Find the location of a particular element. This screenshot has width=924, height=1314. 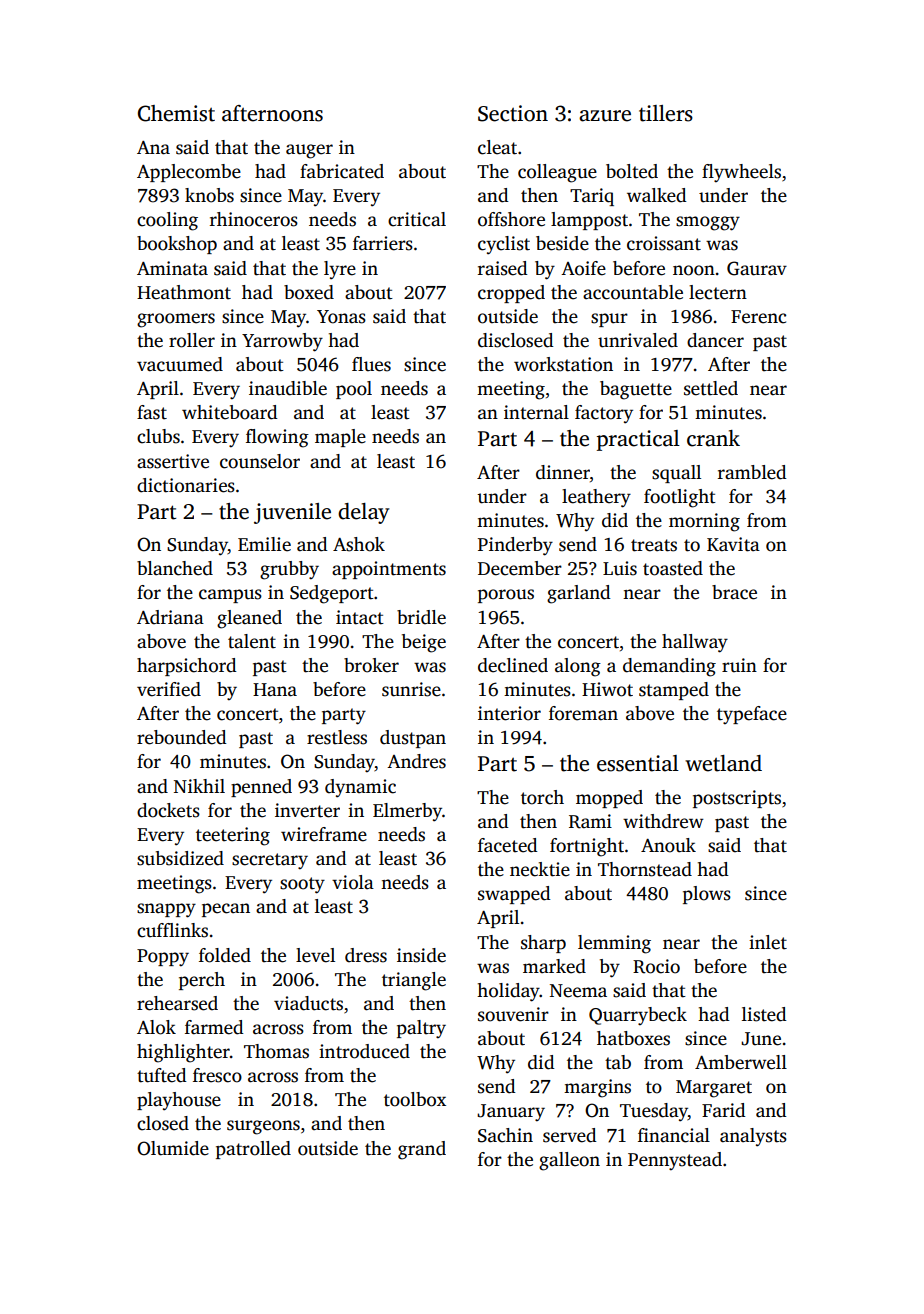

Andres is located at coordinates (416, 761).
